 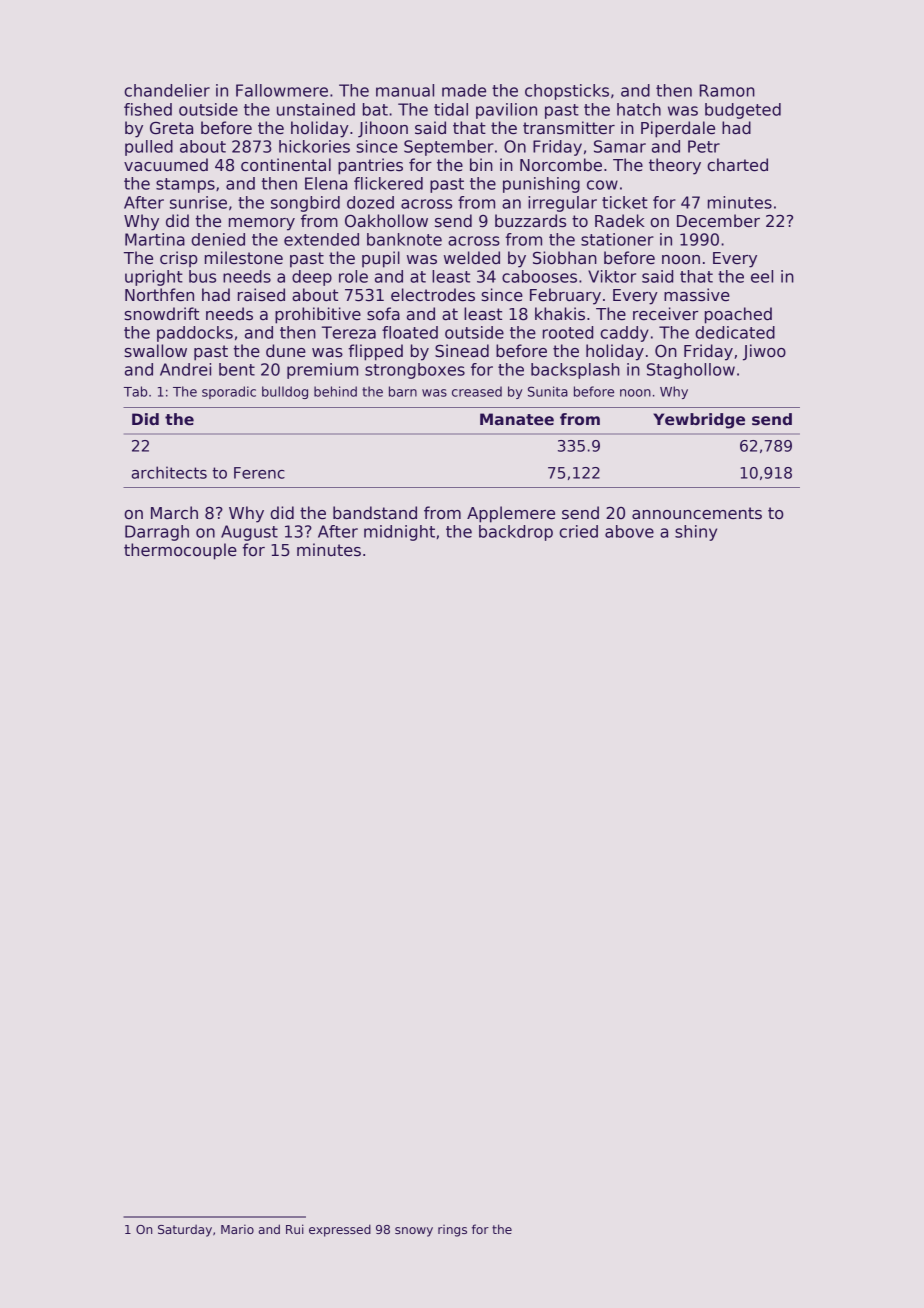 What do you see at coordinates (149, 148) in the page?
I see `pulled` at bounding box center [149, 148].
